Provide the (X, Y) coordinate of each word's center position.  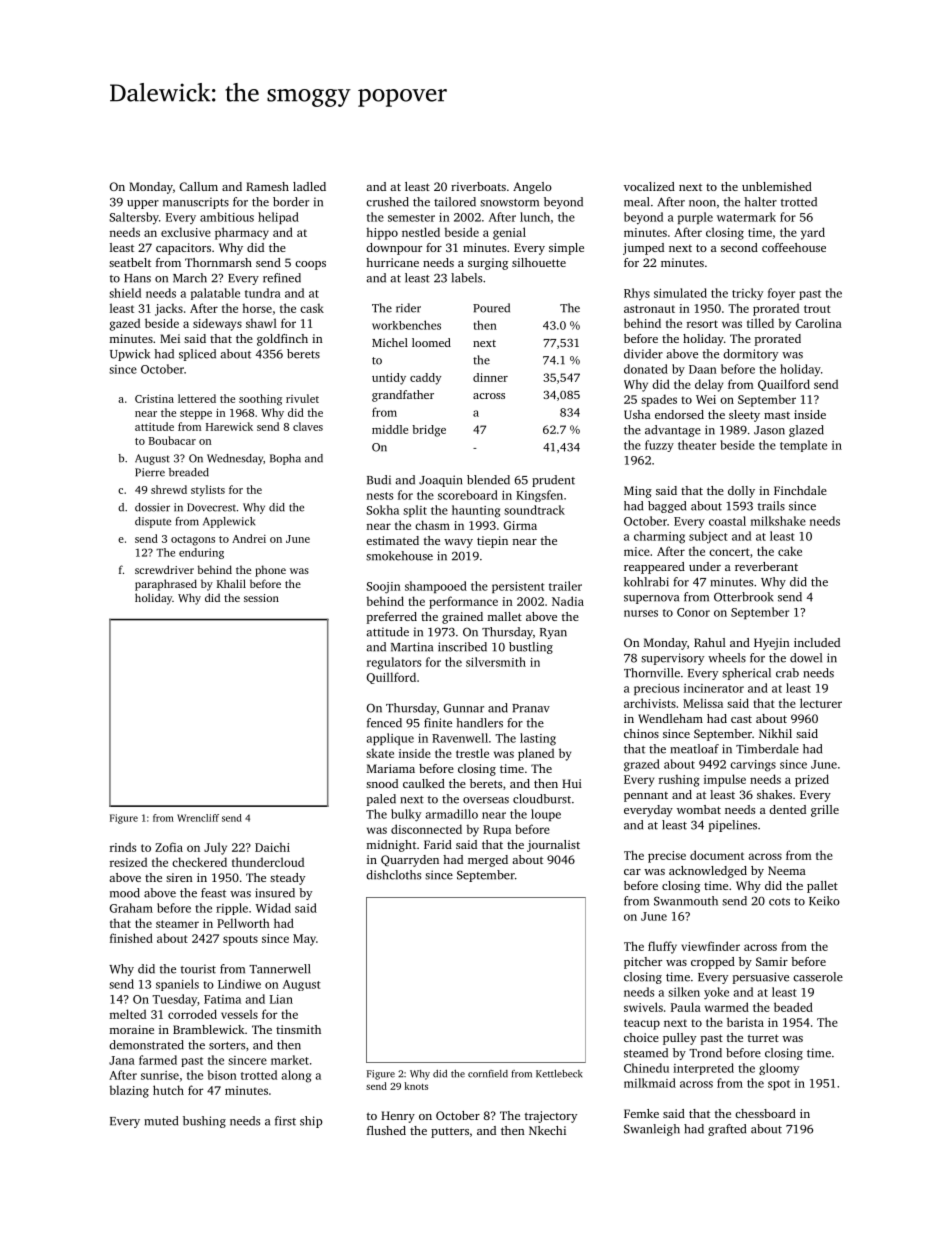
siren (179, 877)
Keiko (824, 901)
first (285, 1121)
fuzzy (659, 446)
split (415, 511)
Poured (491, 308)
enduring (201, 553)
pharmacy (242, 233)
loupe (546, 815)
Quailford (784, 385)
